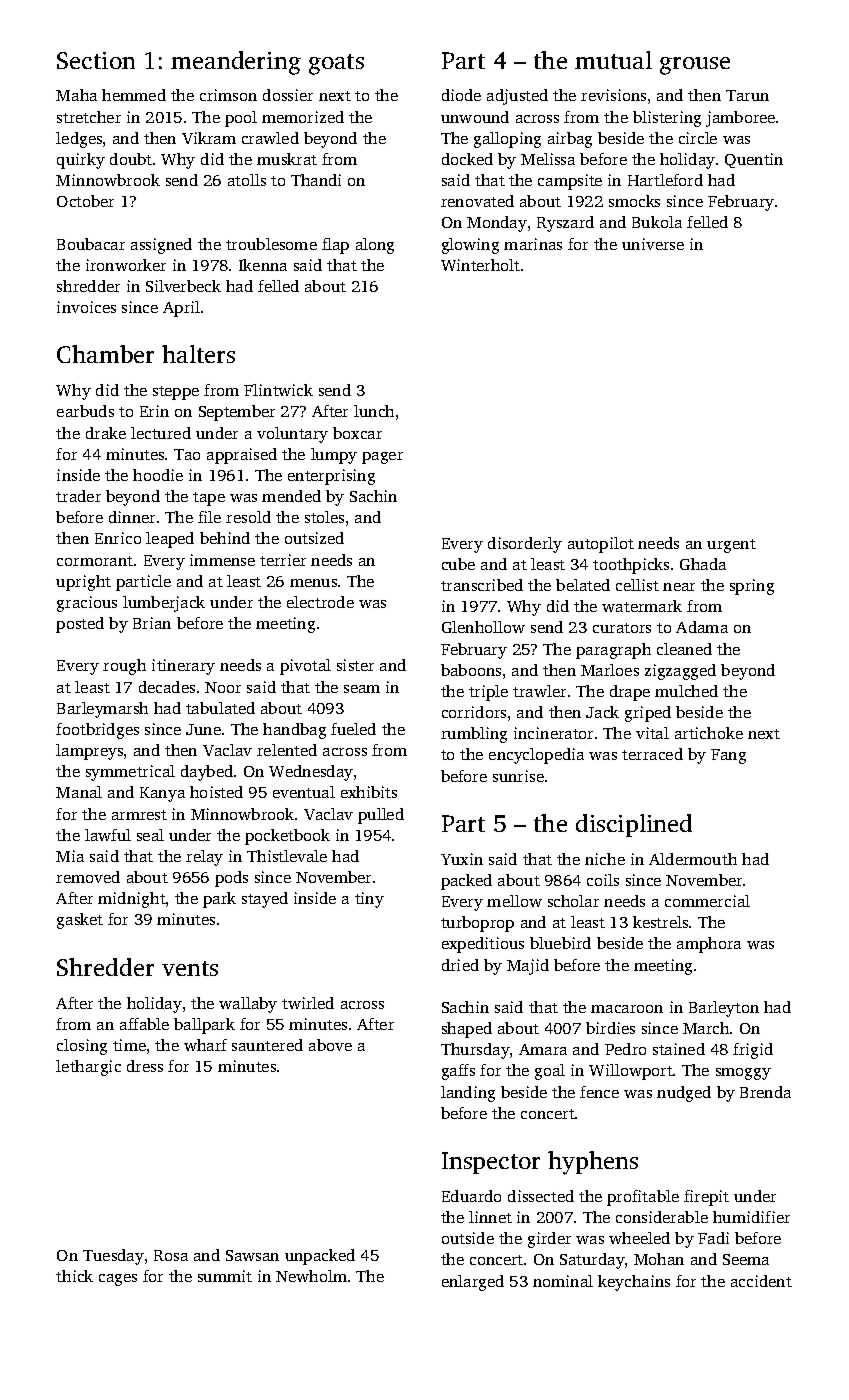 The image size is (849, 1400). I want to click on urgent, so click(731, 546).
